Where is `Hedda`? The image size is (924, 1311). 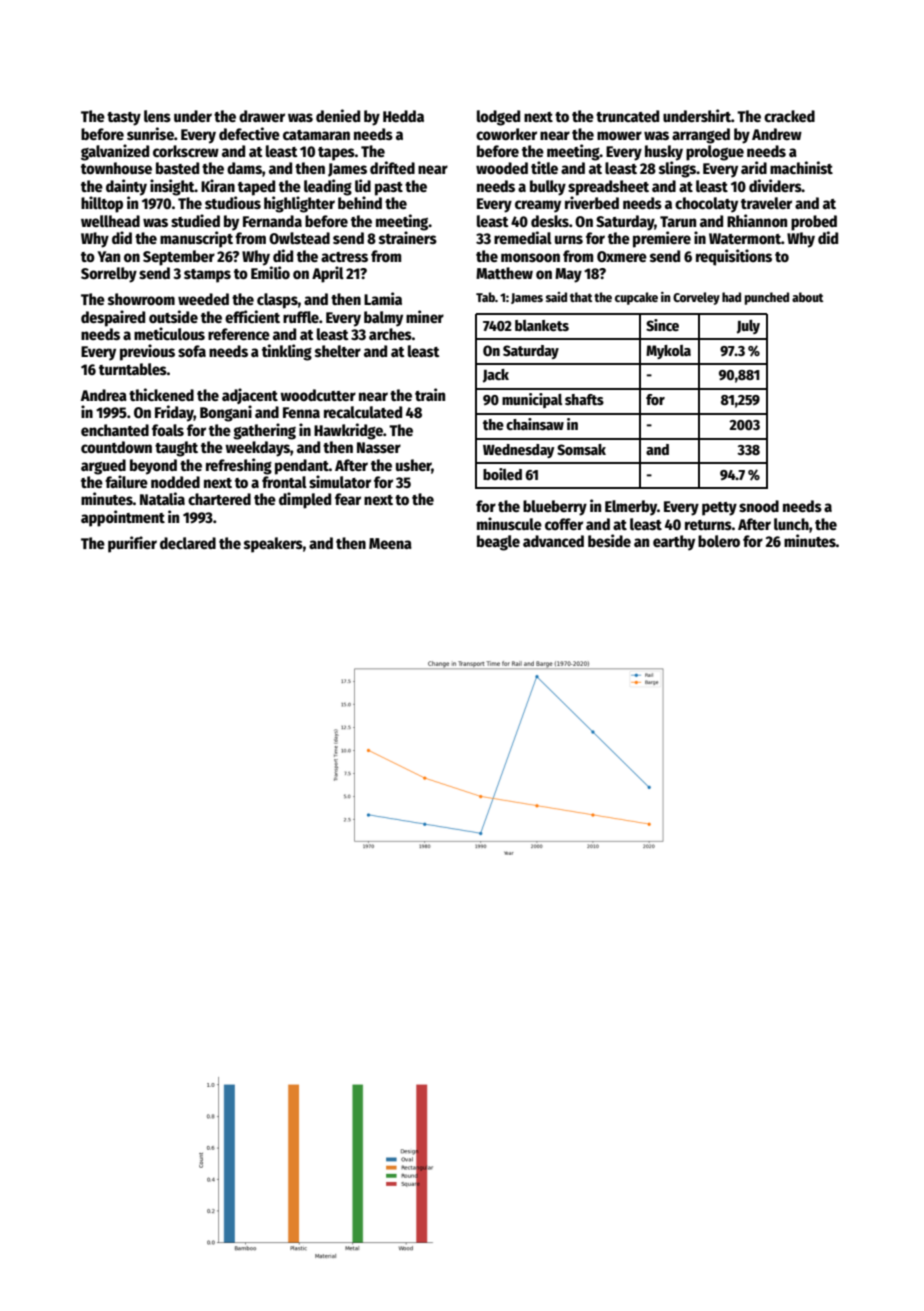
Hedda is located at coordinates (403, 116).
